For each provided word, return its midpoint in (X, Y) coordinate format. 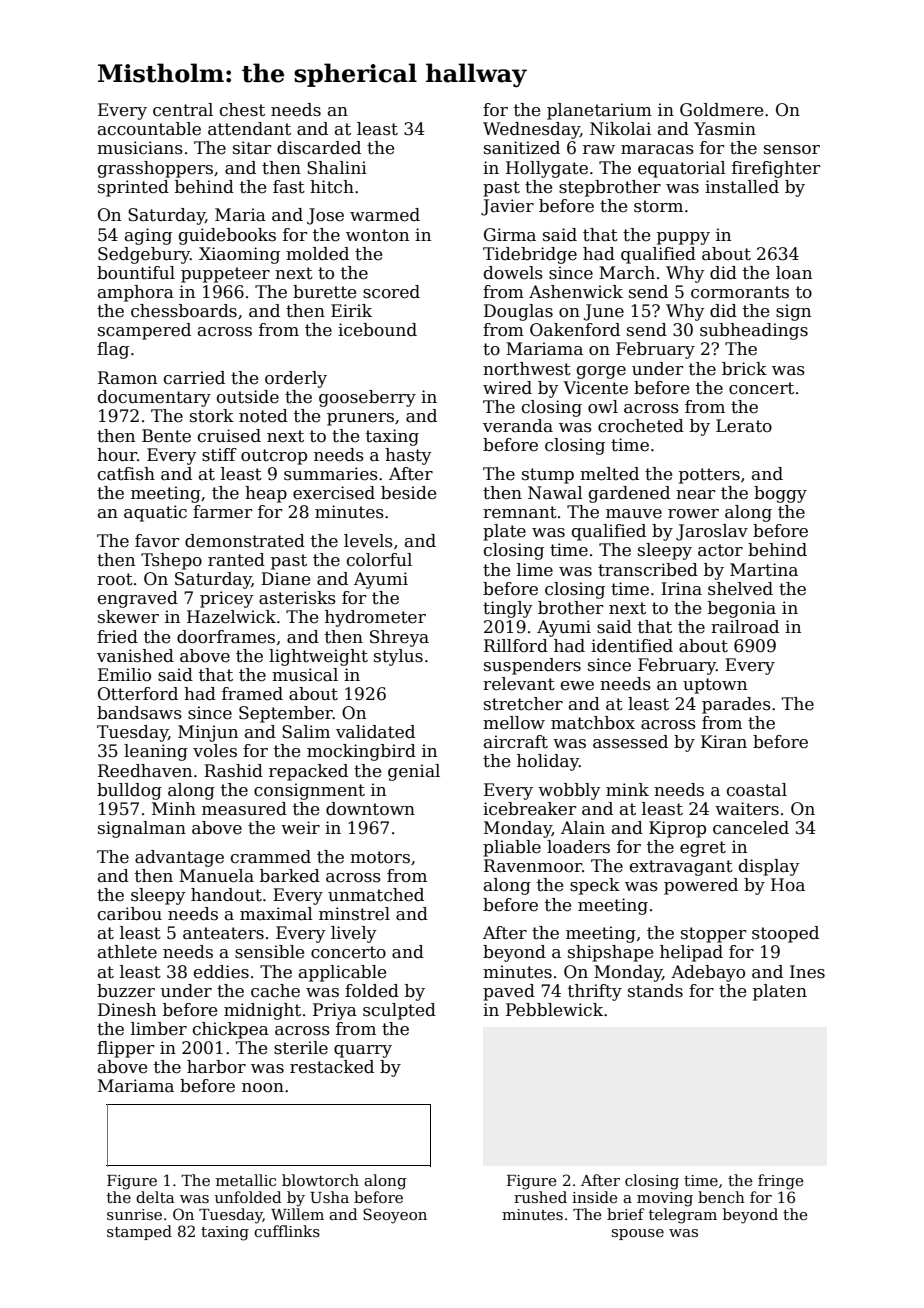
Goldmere (721, 110)
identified (632, 646)
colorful (379, 560)
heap (266, 494)
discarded (319, 148)
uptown (715, 686)
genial (414, 772)
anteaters (223, 933)
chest (242, 110)
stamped (139, 1232)
